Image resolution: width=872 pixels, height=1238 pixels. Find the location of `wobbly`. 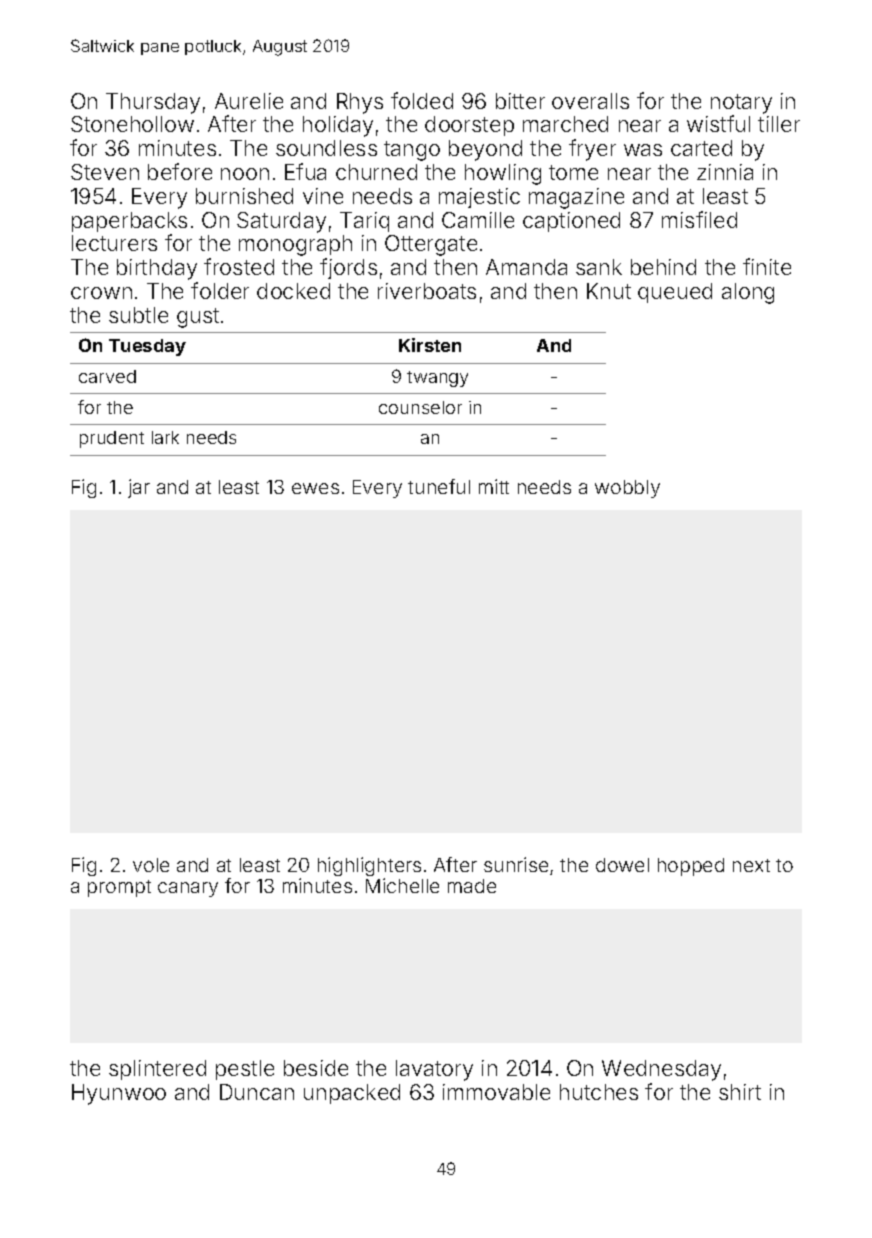

wobbly is located at coordinates (627, 489).
